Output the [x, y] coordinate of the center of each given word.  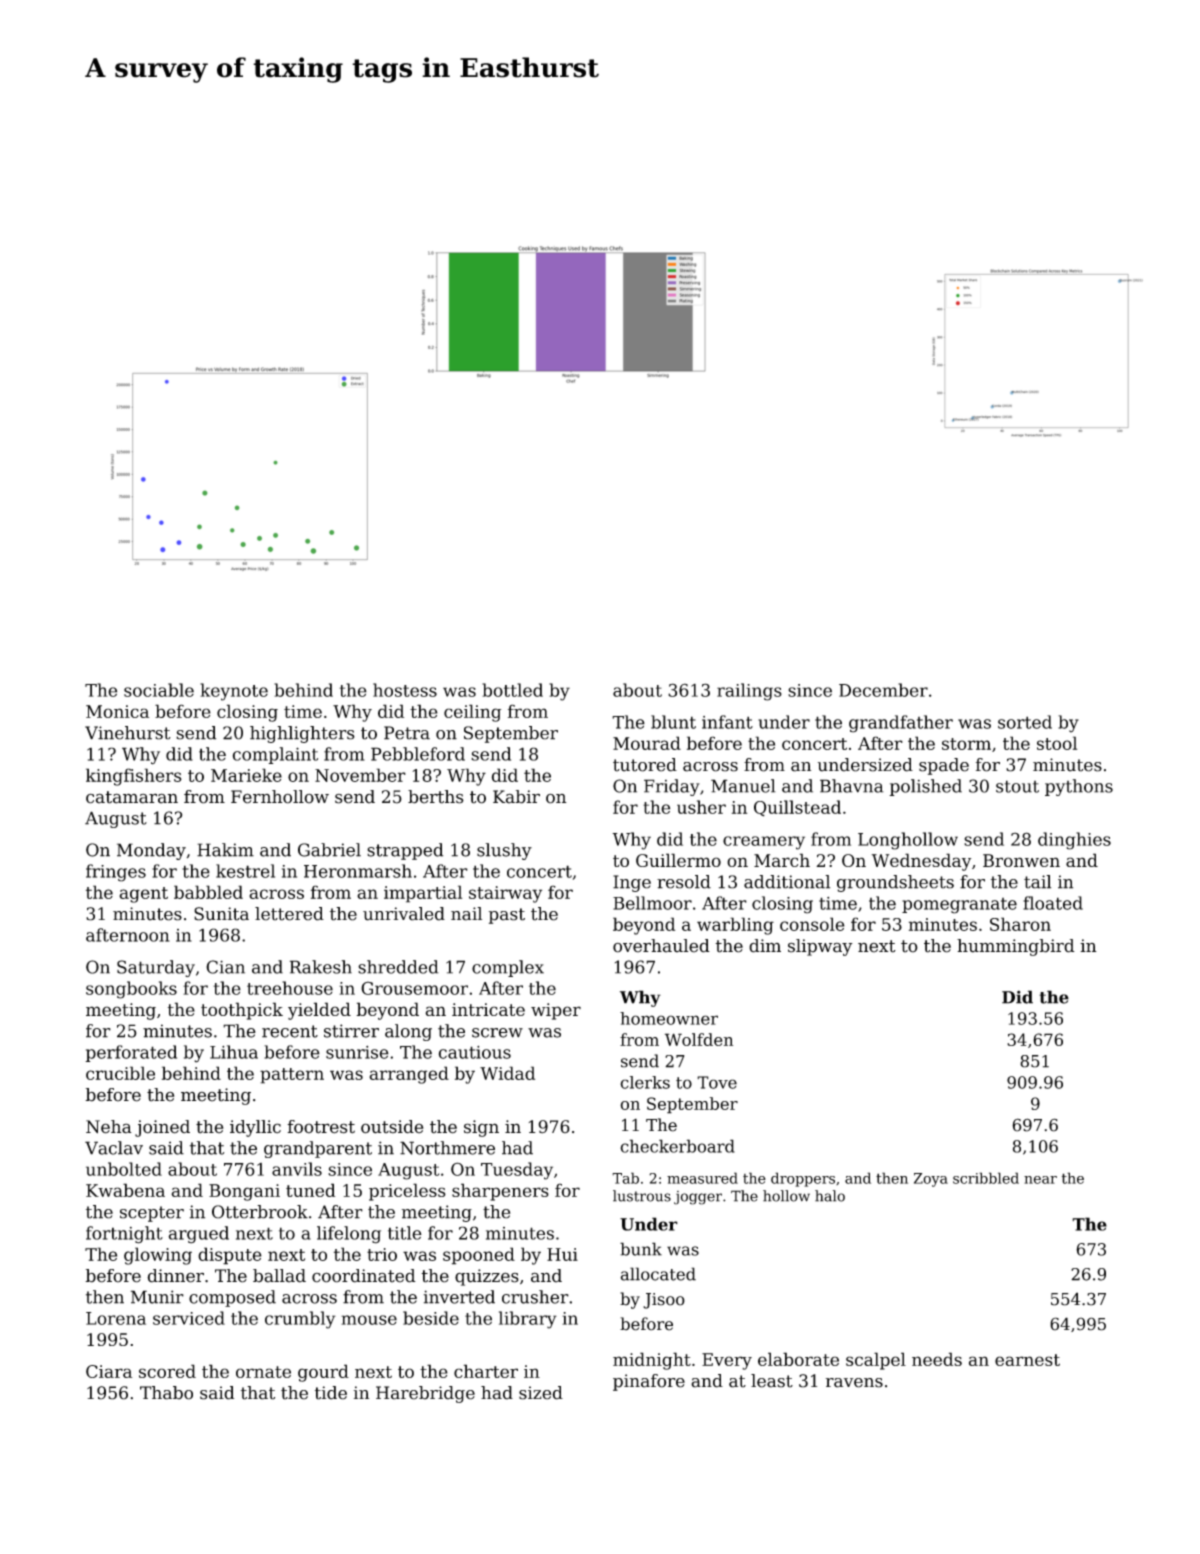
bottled [512, 690]
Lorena [116, 1318]
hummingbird [1016, 947]
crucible [120, 1073]
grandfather [901, 724]
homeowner [669, 1018]
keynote [234, 692]
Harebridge [425, 1394]
